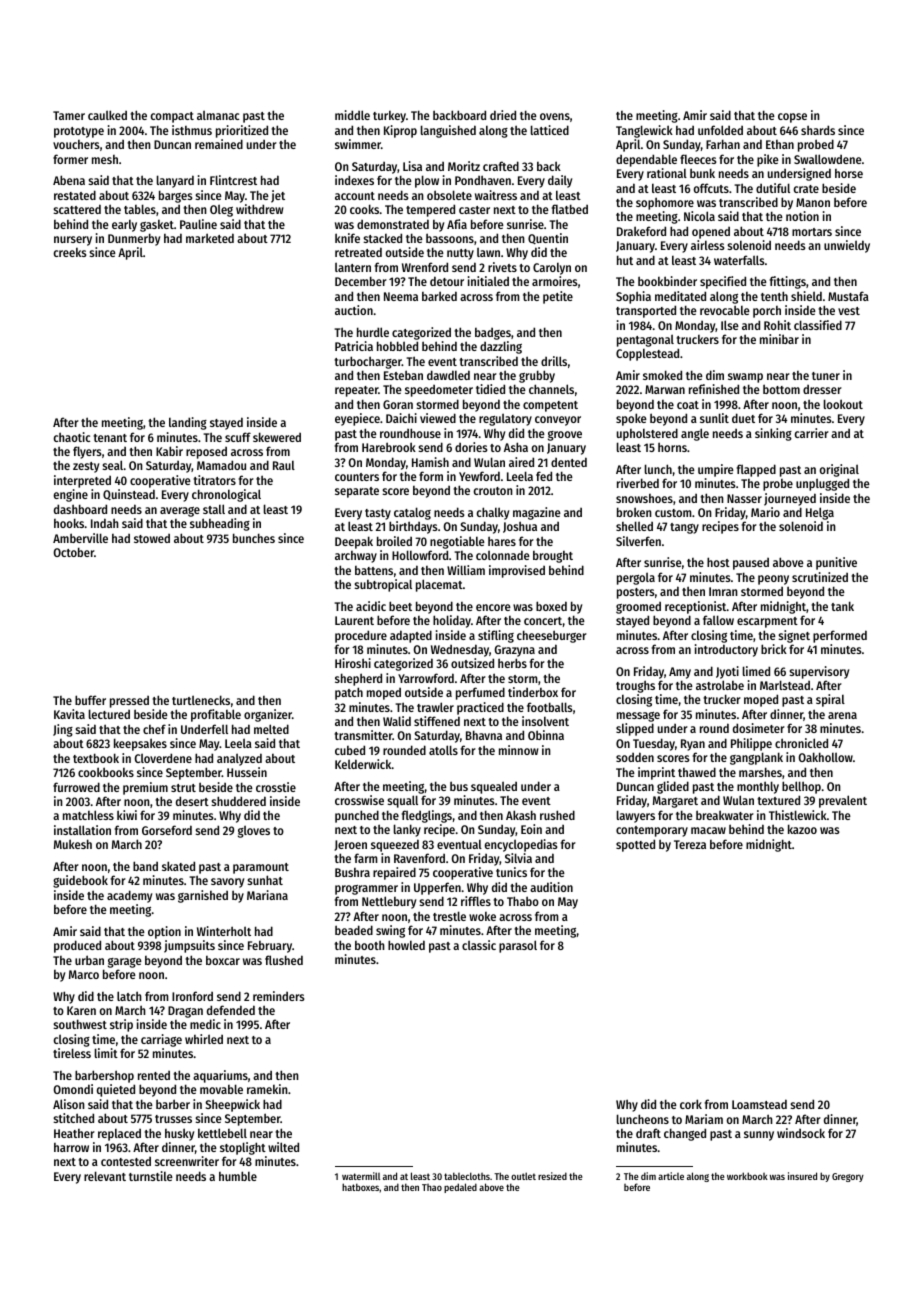 The image size is (924, 1308). I want to click on shards, so click(818, 130).
